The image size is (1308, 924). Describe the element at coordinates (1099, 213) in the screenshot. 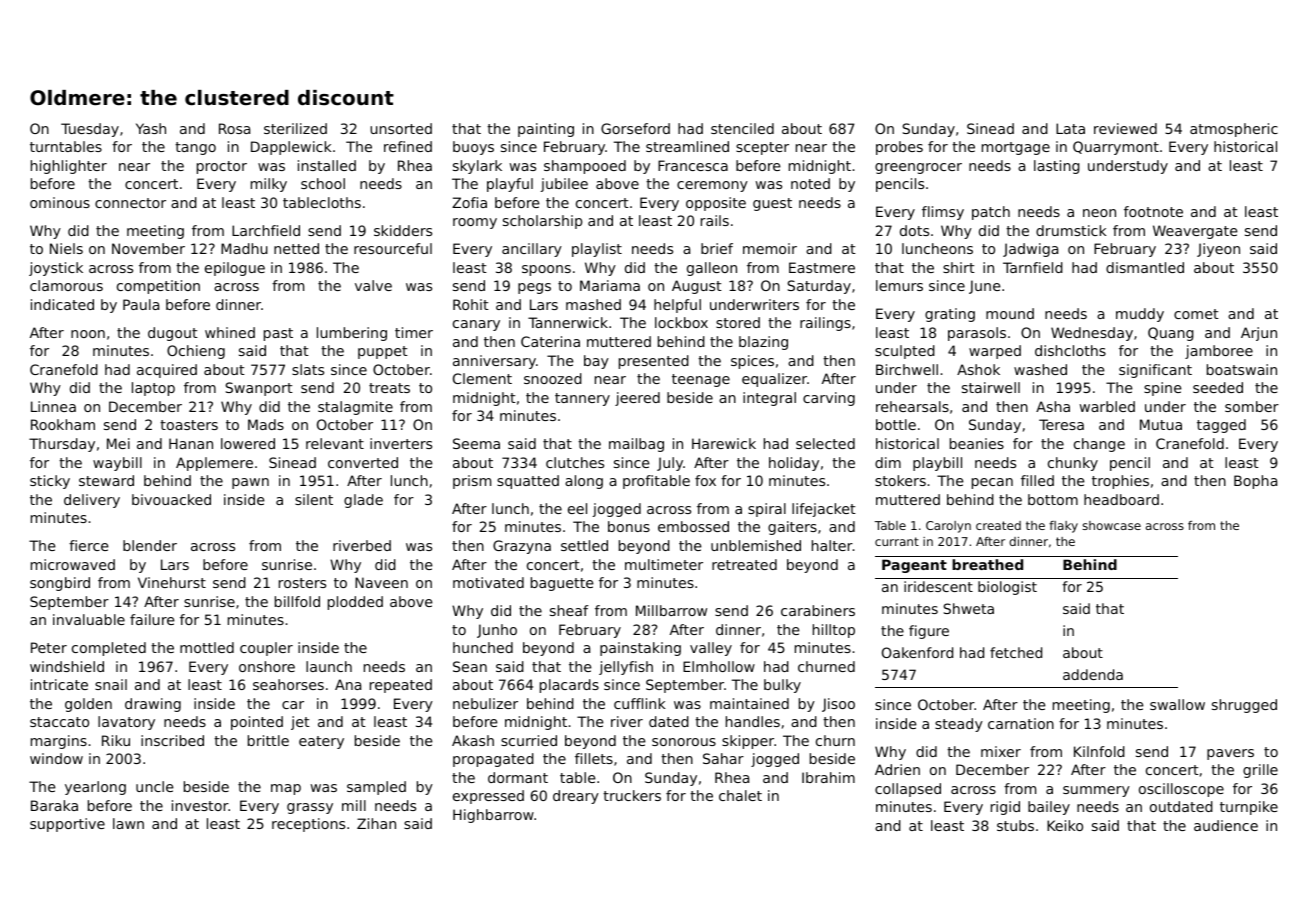

I see `neon` at that location.
